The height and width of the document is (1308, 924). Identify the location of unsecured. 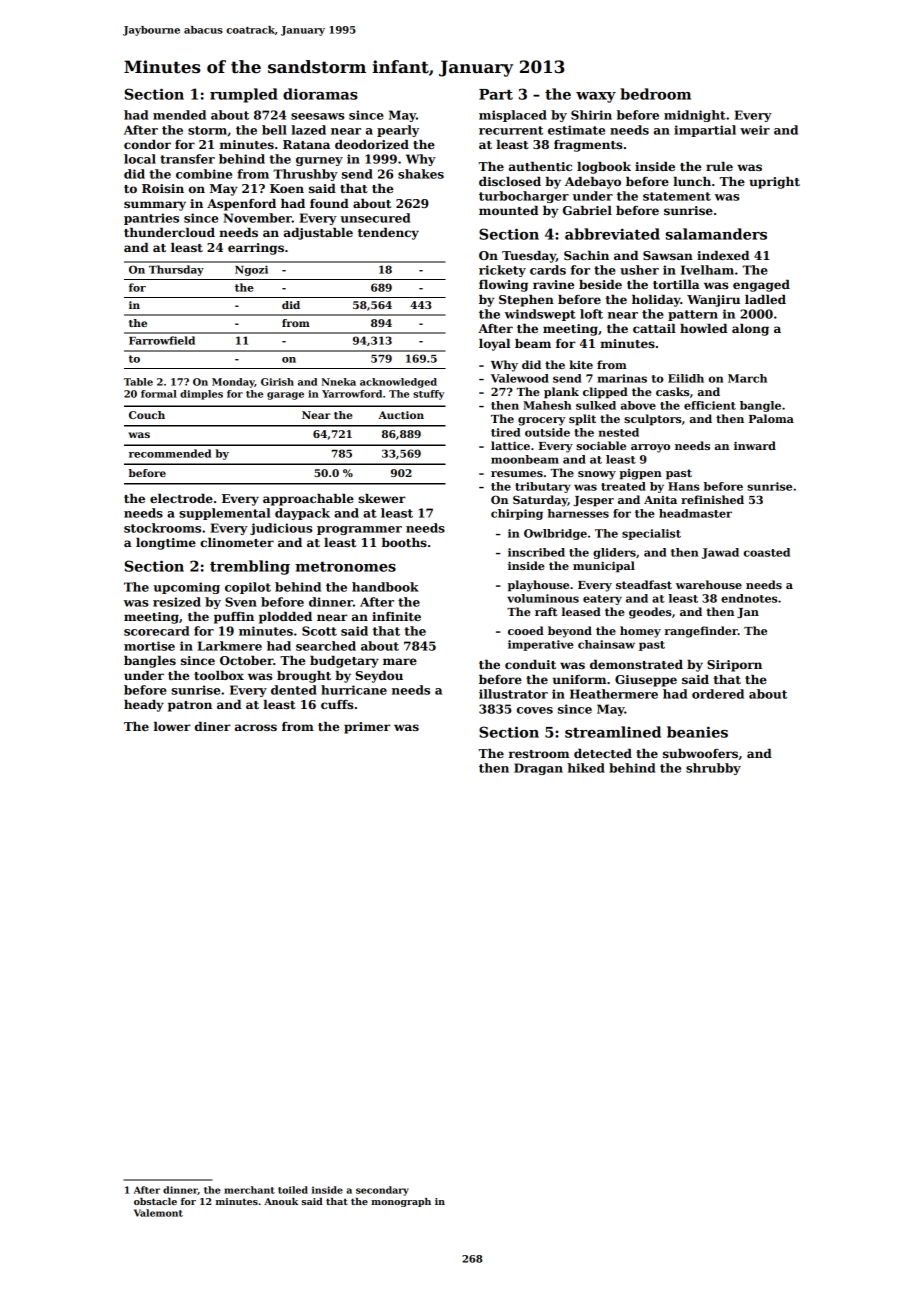
(375, 218).
